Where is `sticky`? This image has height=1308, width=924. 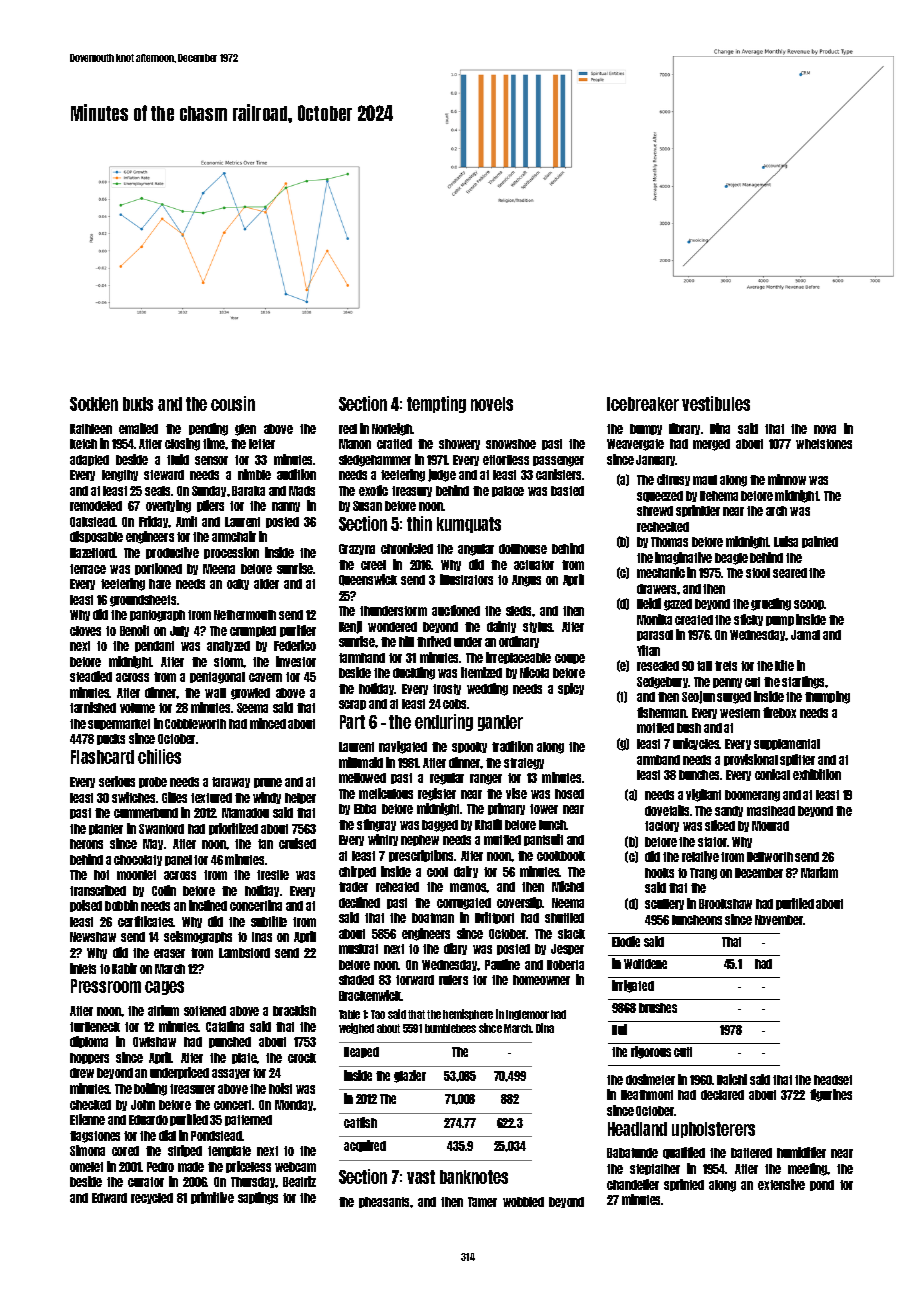 sticky is located at coordinates (748, 620).
